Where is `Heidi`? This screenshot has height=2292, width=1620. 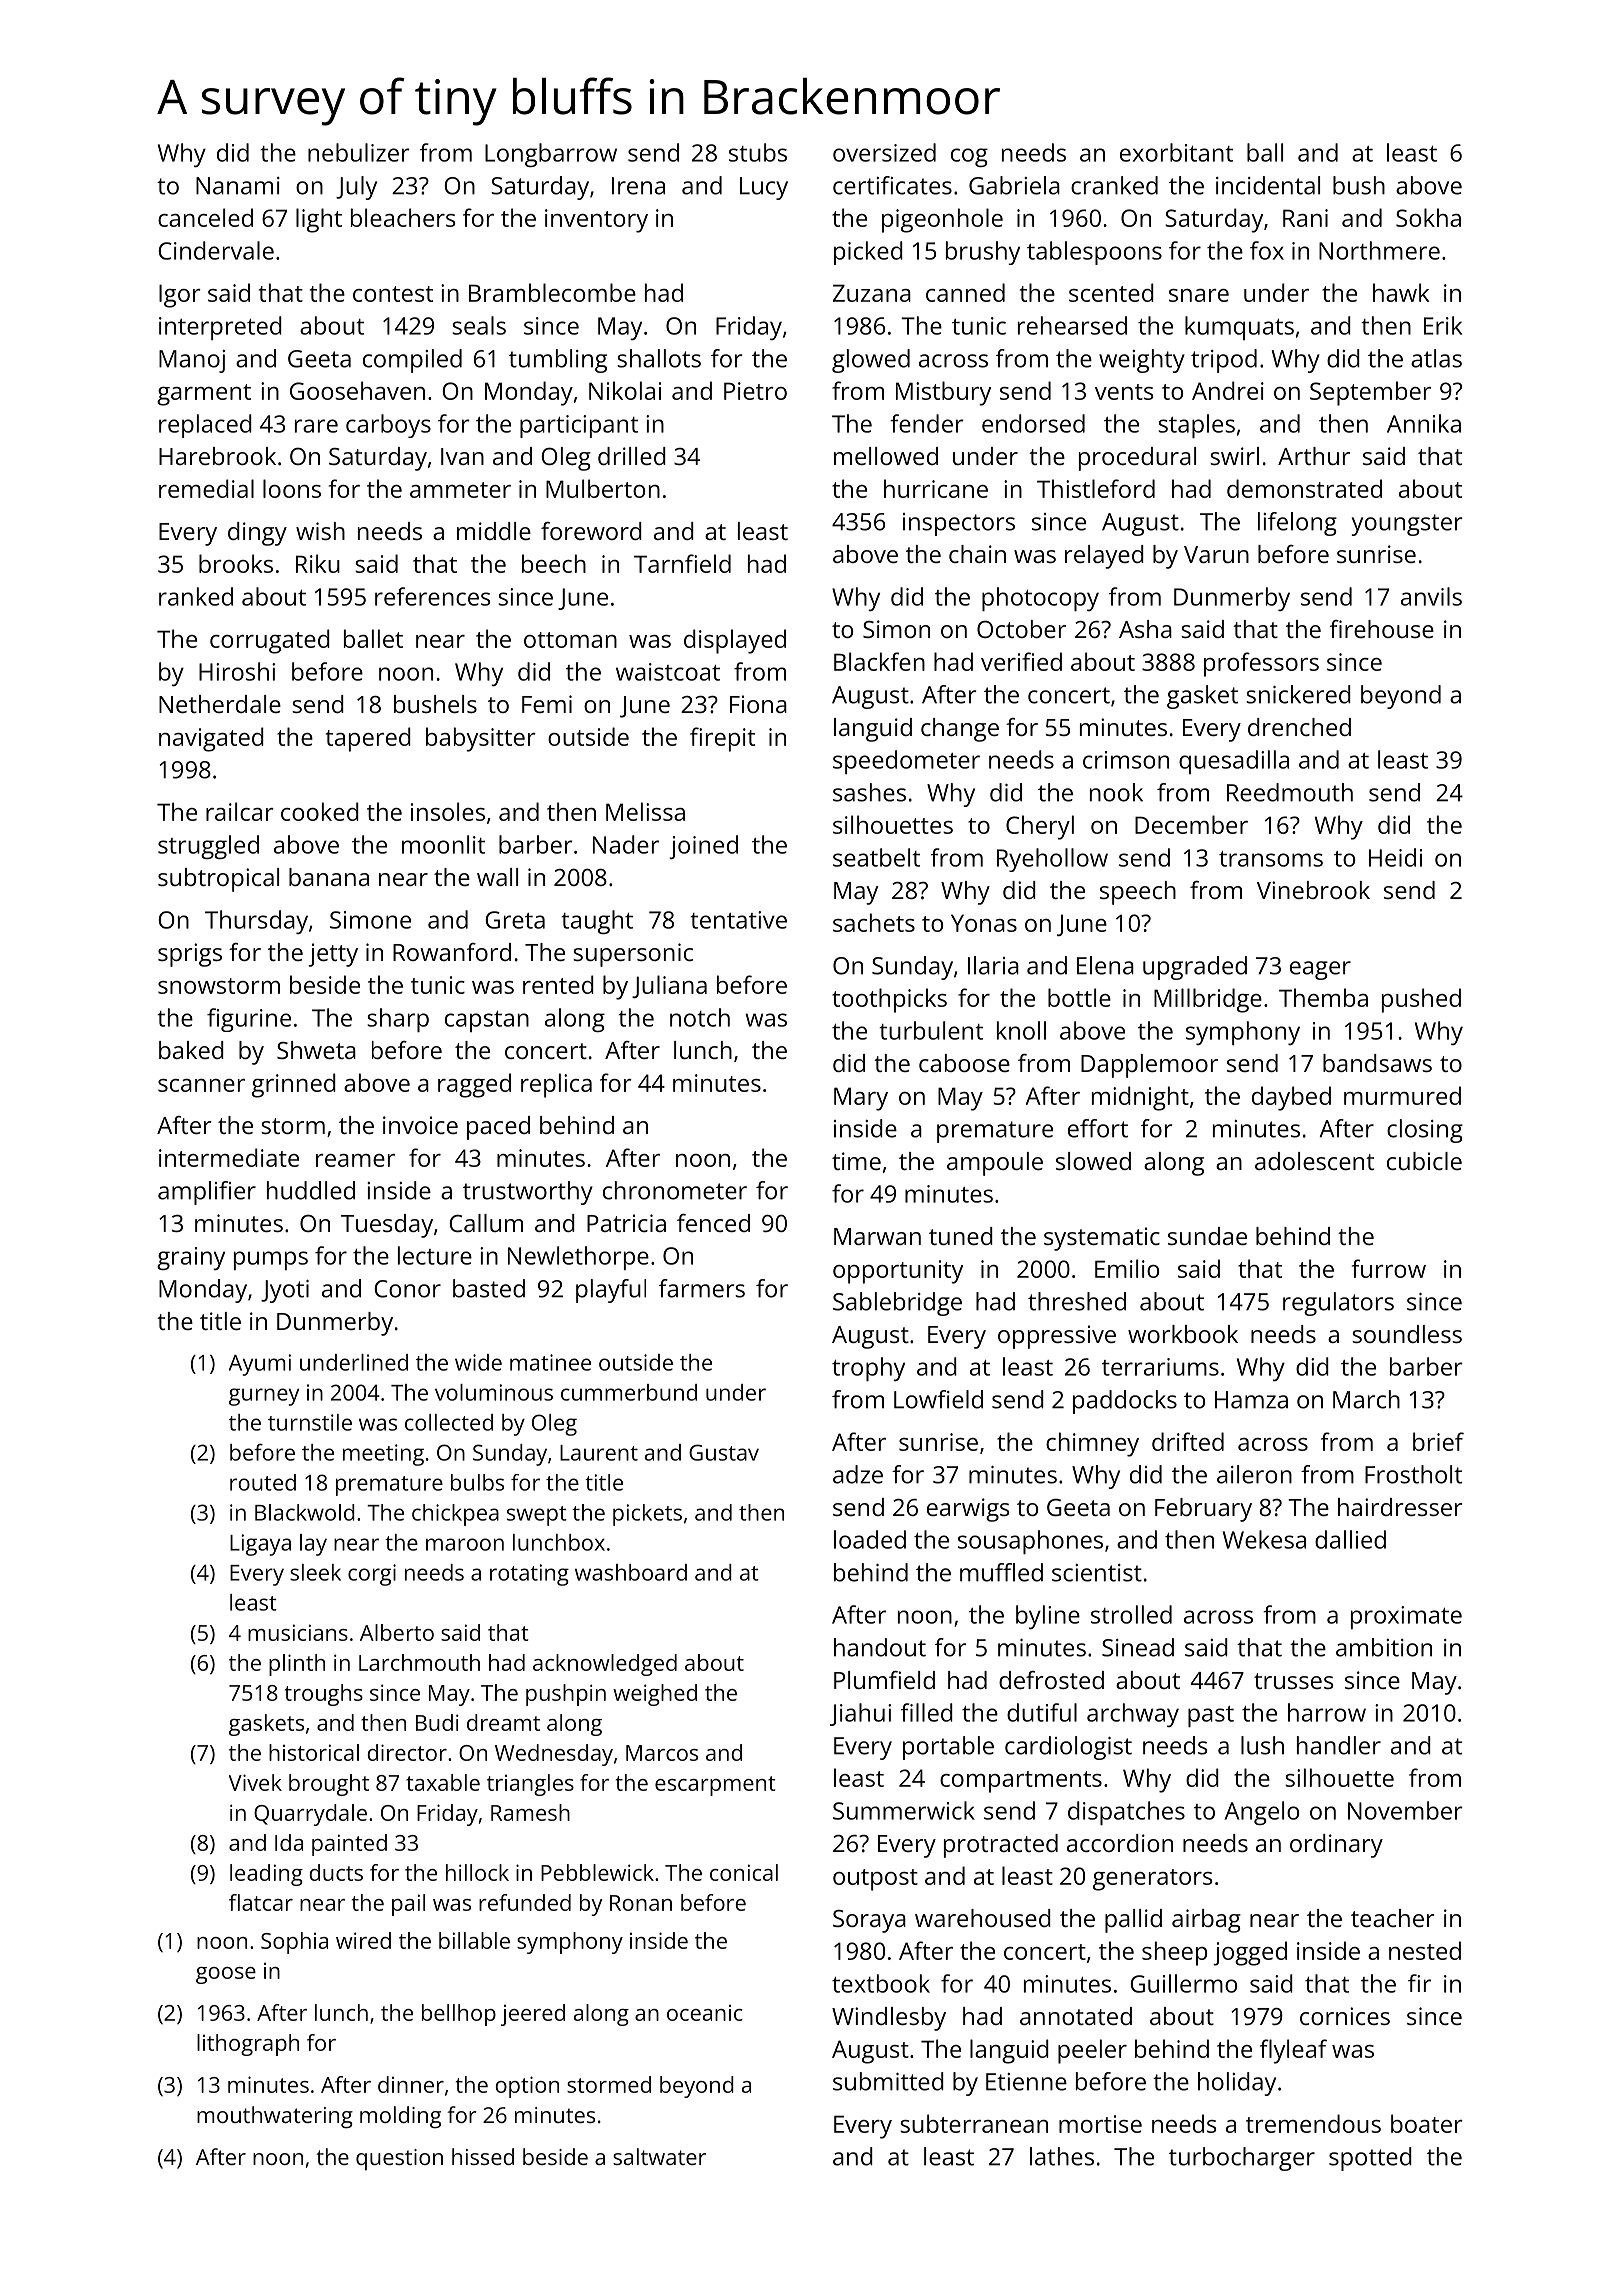 Heidi is located at coordinates (1395, 857).
